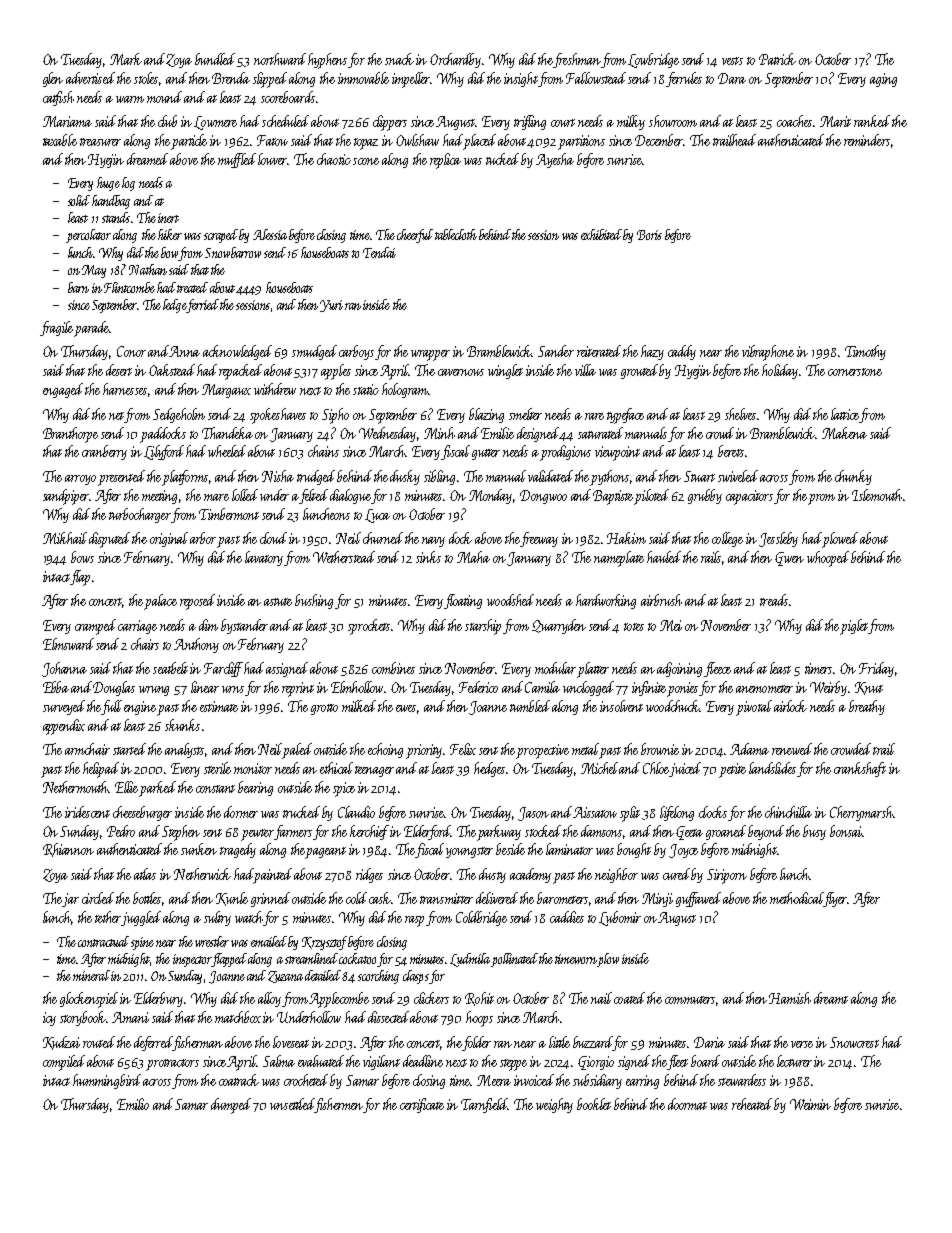 The width and height of the image is (952, 1233). What do you see at coordinates (835, 899) in the image?
I see `flyer` at bounding box center [835, 899].
